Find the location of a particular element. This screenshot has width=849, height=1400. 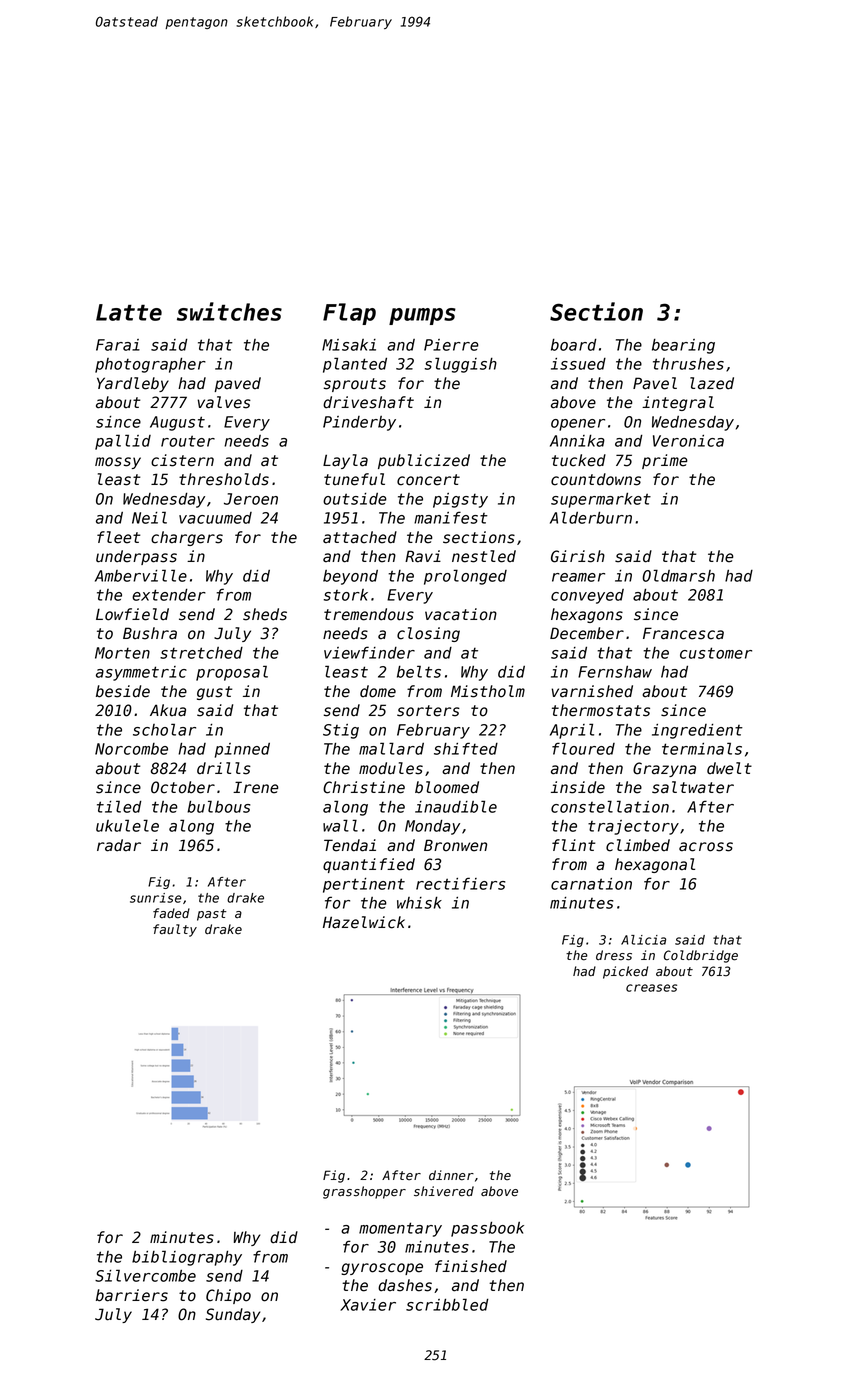

nestled is located at coordinates (484, 556).
